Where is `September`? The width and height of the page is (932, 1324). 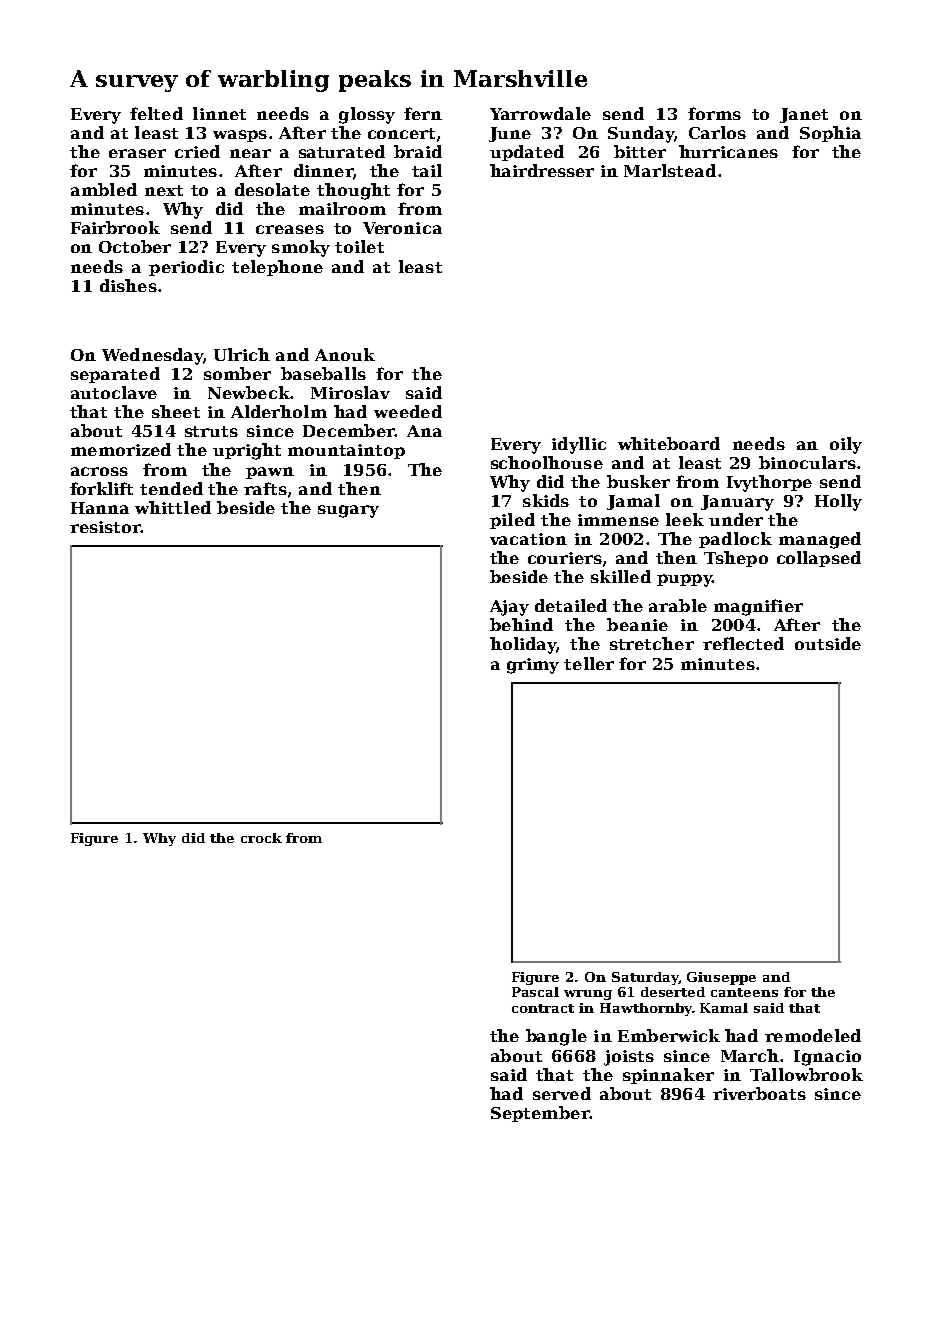 September is located at coordinates (540, 1114).
